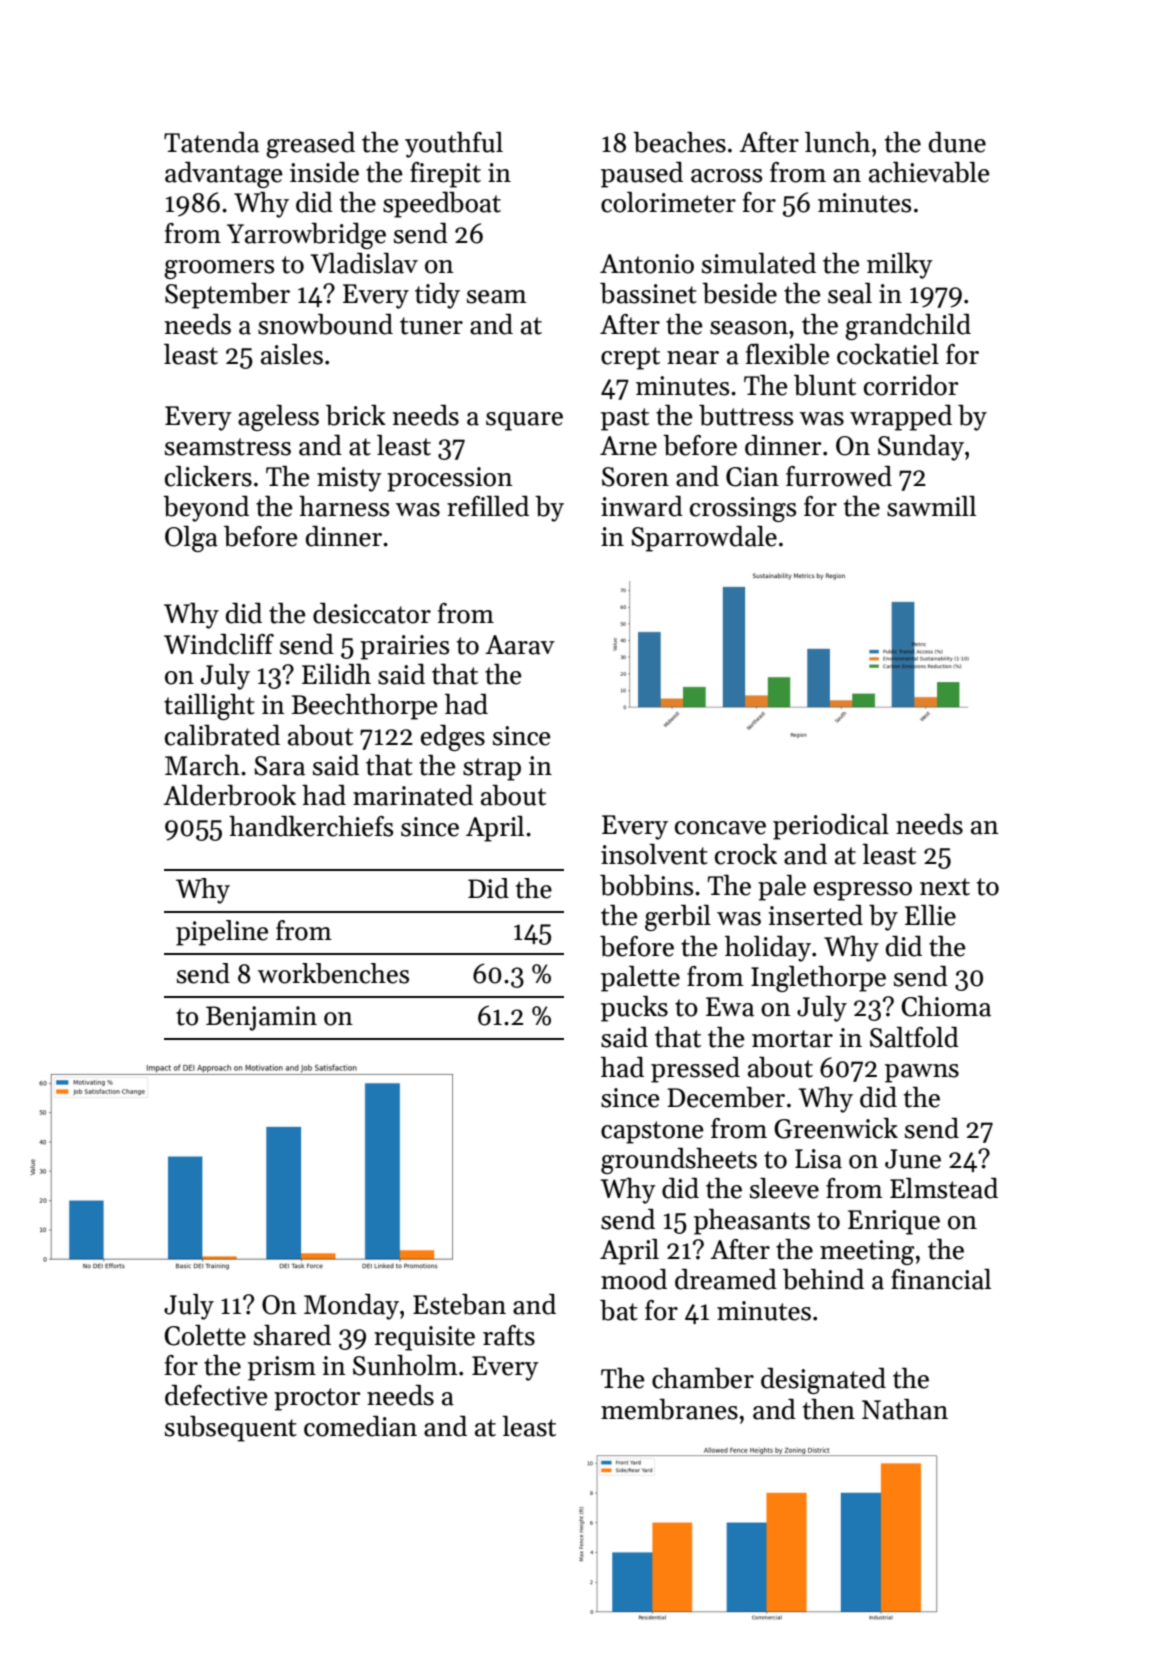 This screenshot has width=1165, height=1654. I want to click on pucks, so click(634, 1009).
